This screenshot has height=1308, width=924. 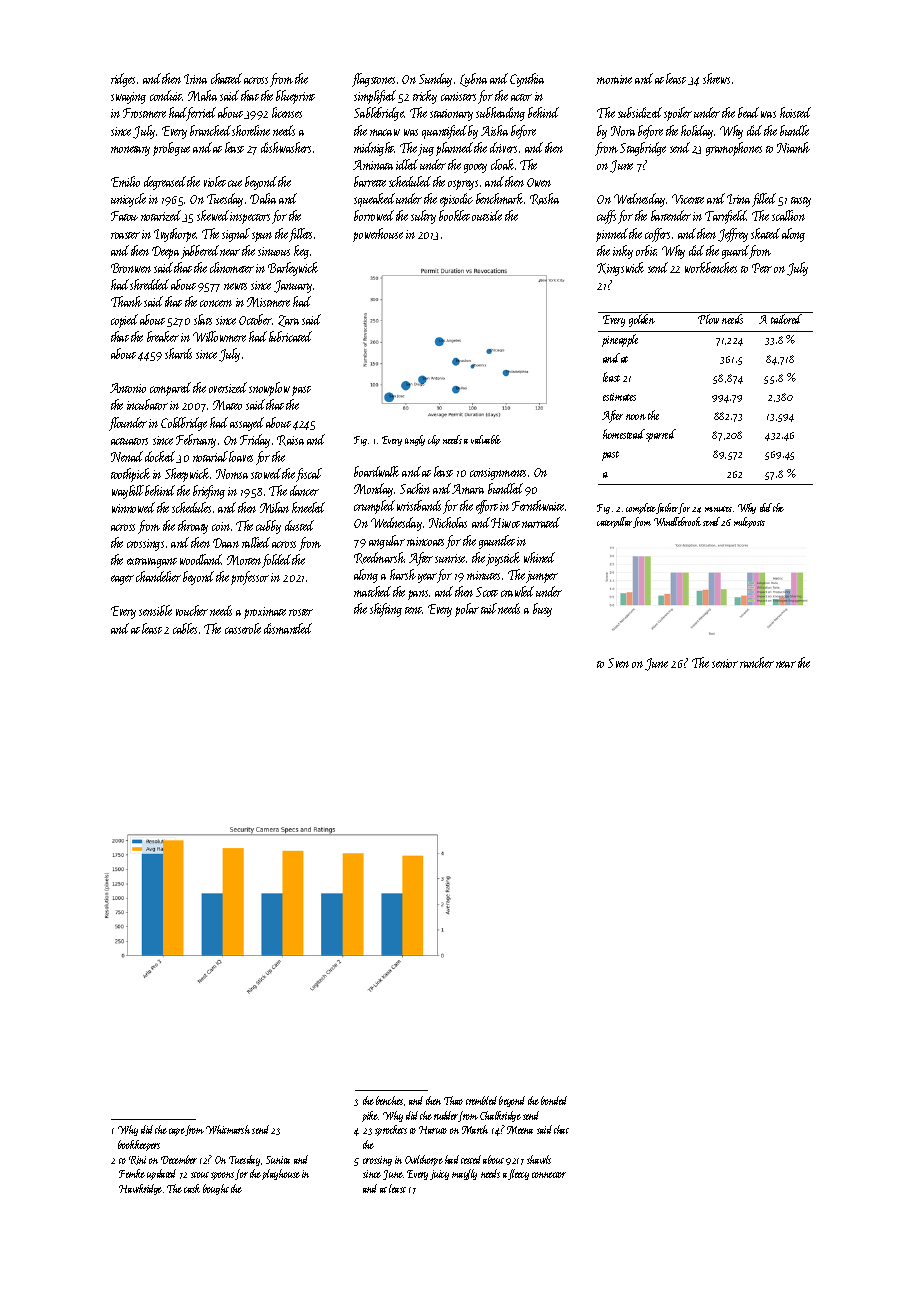 I want to click on Whitmarsh, so click(x=228, y=1129).
